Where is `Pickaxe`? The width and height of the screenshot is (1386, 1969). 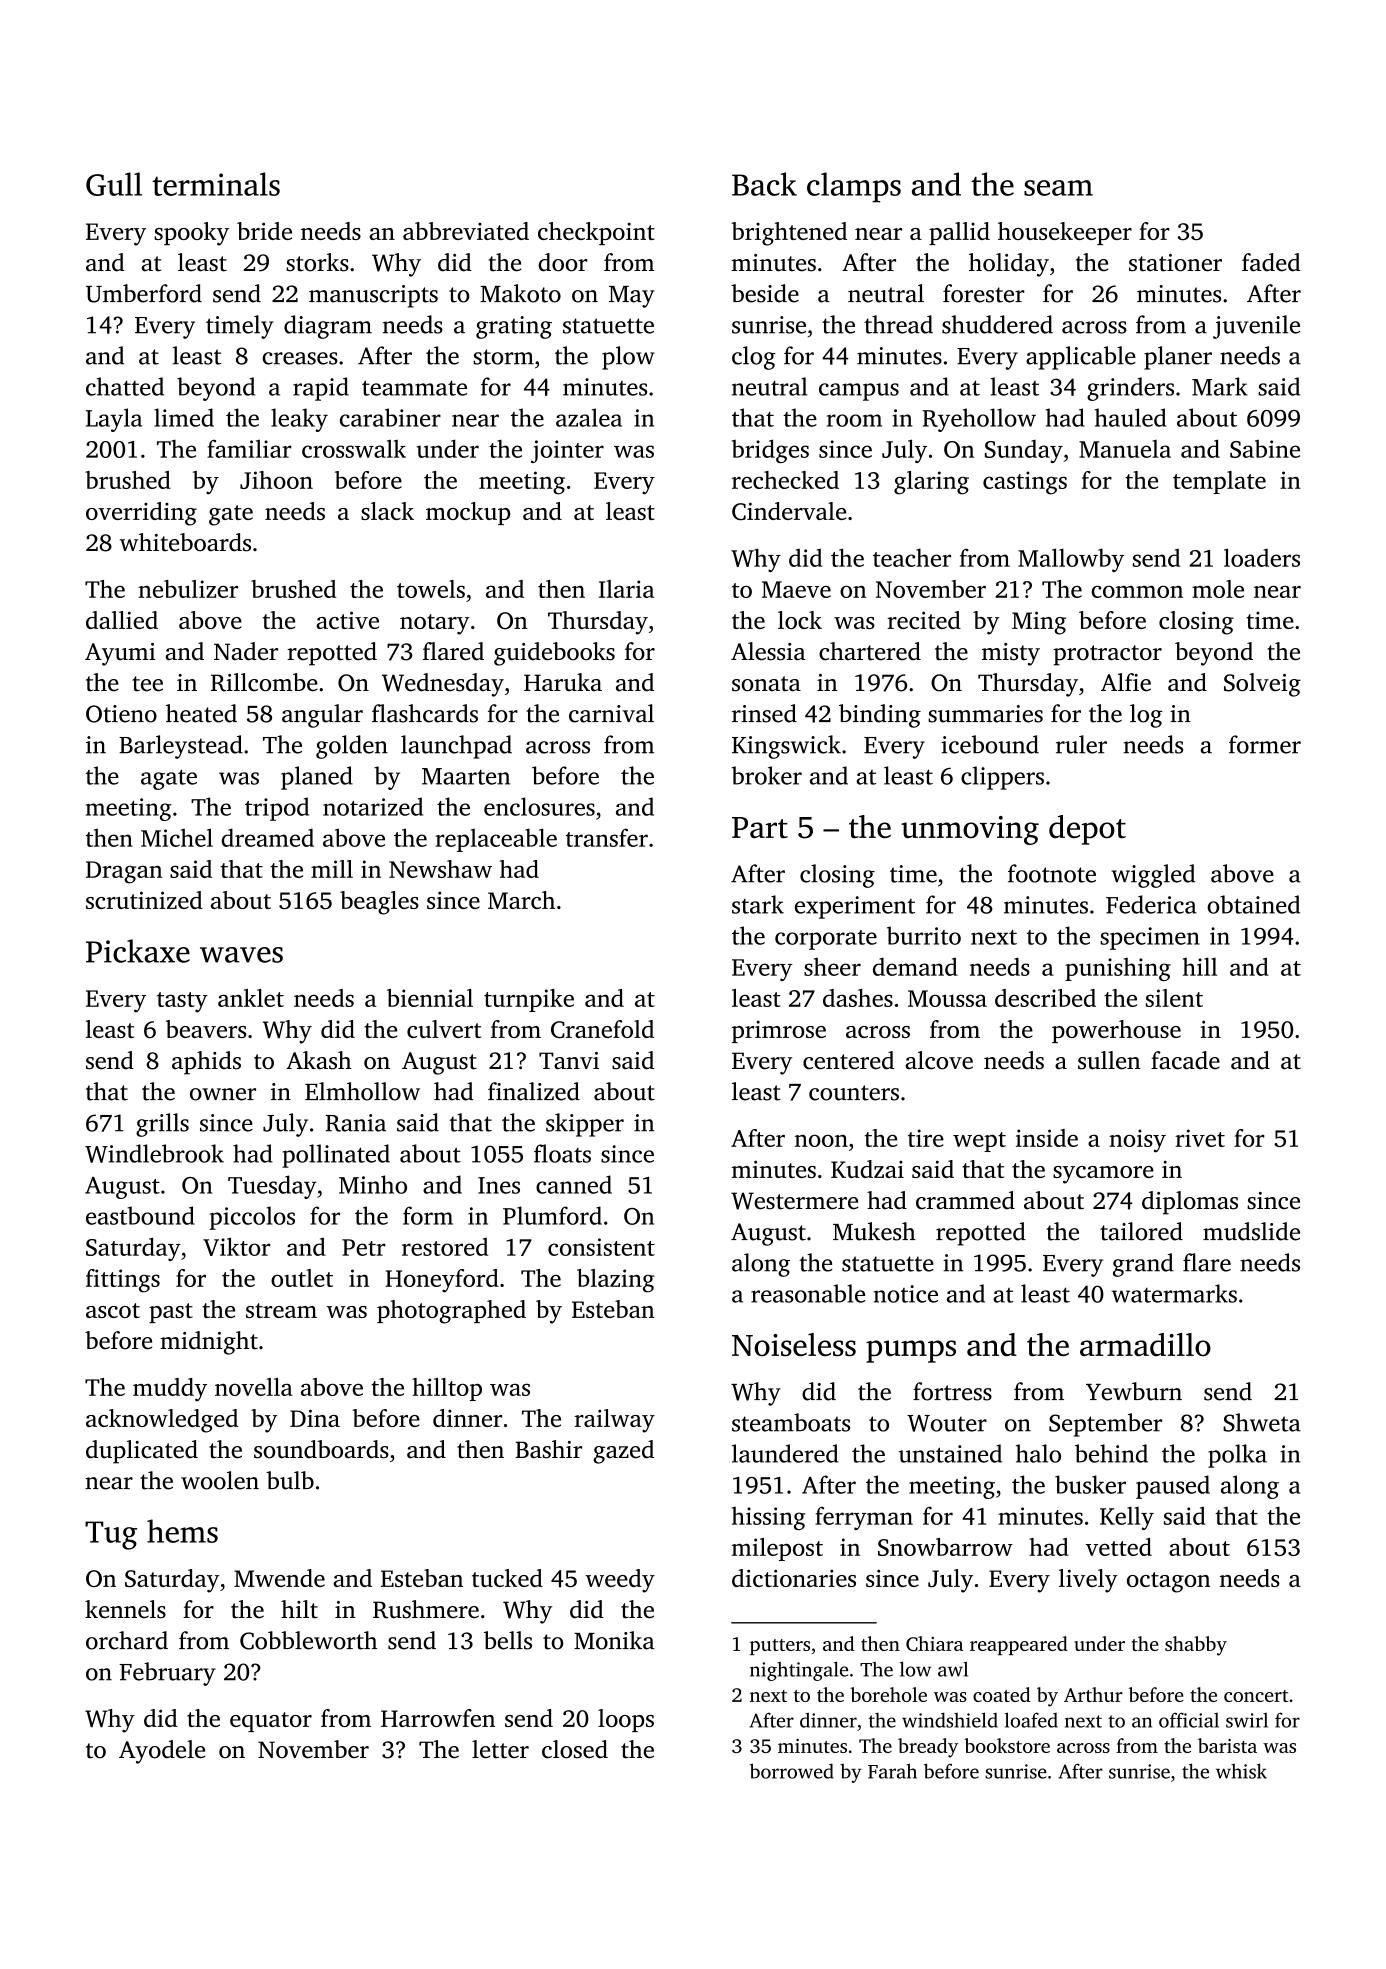 Pickaxe is located at coordinates (138, 951).
